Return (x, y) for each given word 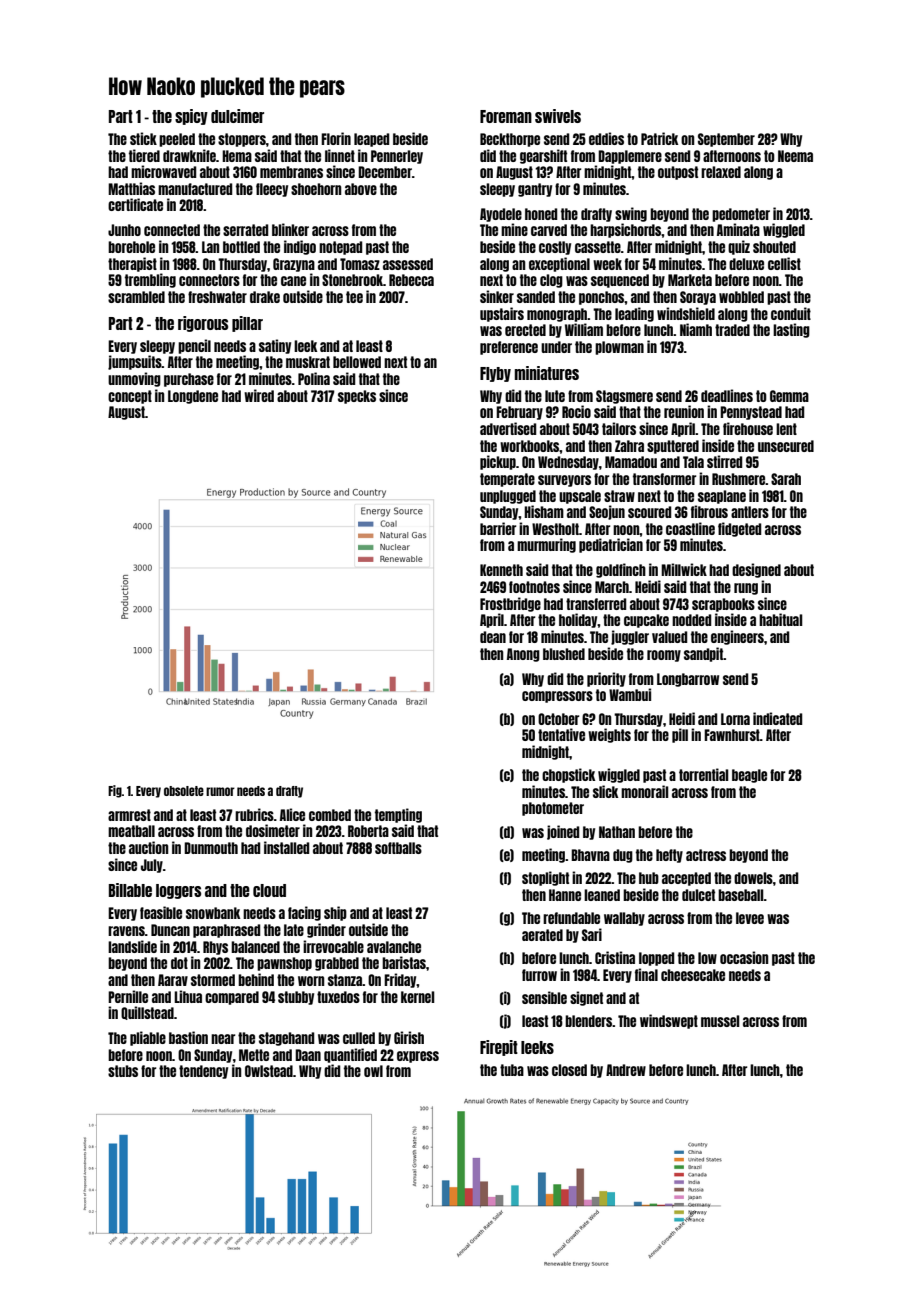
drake (265, 297)
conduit (791, 313)
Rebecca (411, 280)
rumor (220, 791)
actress (706, 855)
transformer (664, 479)
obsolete (184, 791)
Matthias (131, 188)
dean (493, 637)
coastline (690, 528)
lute (555, 396)
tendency (203, 1072)
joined (563, 832)
